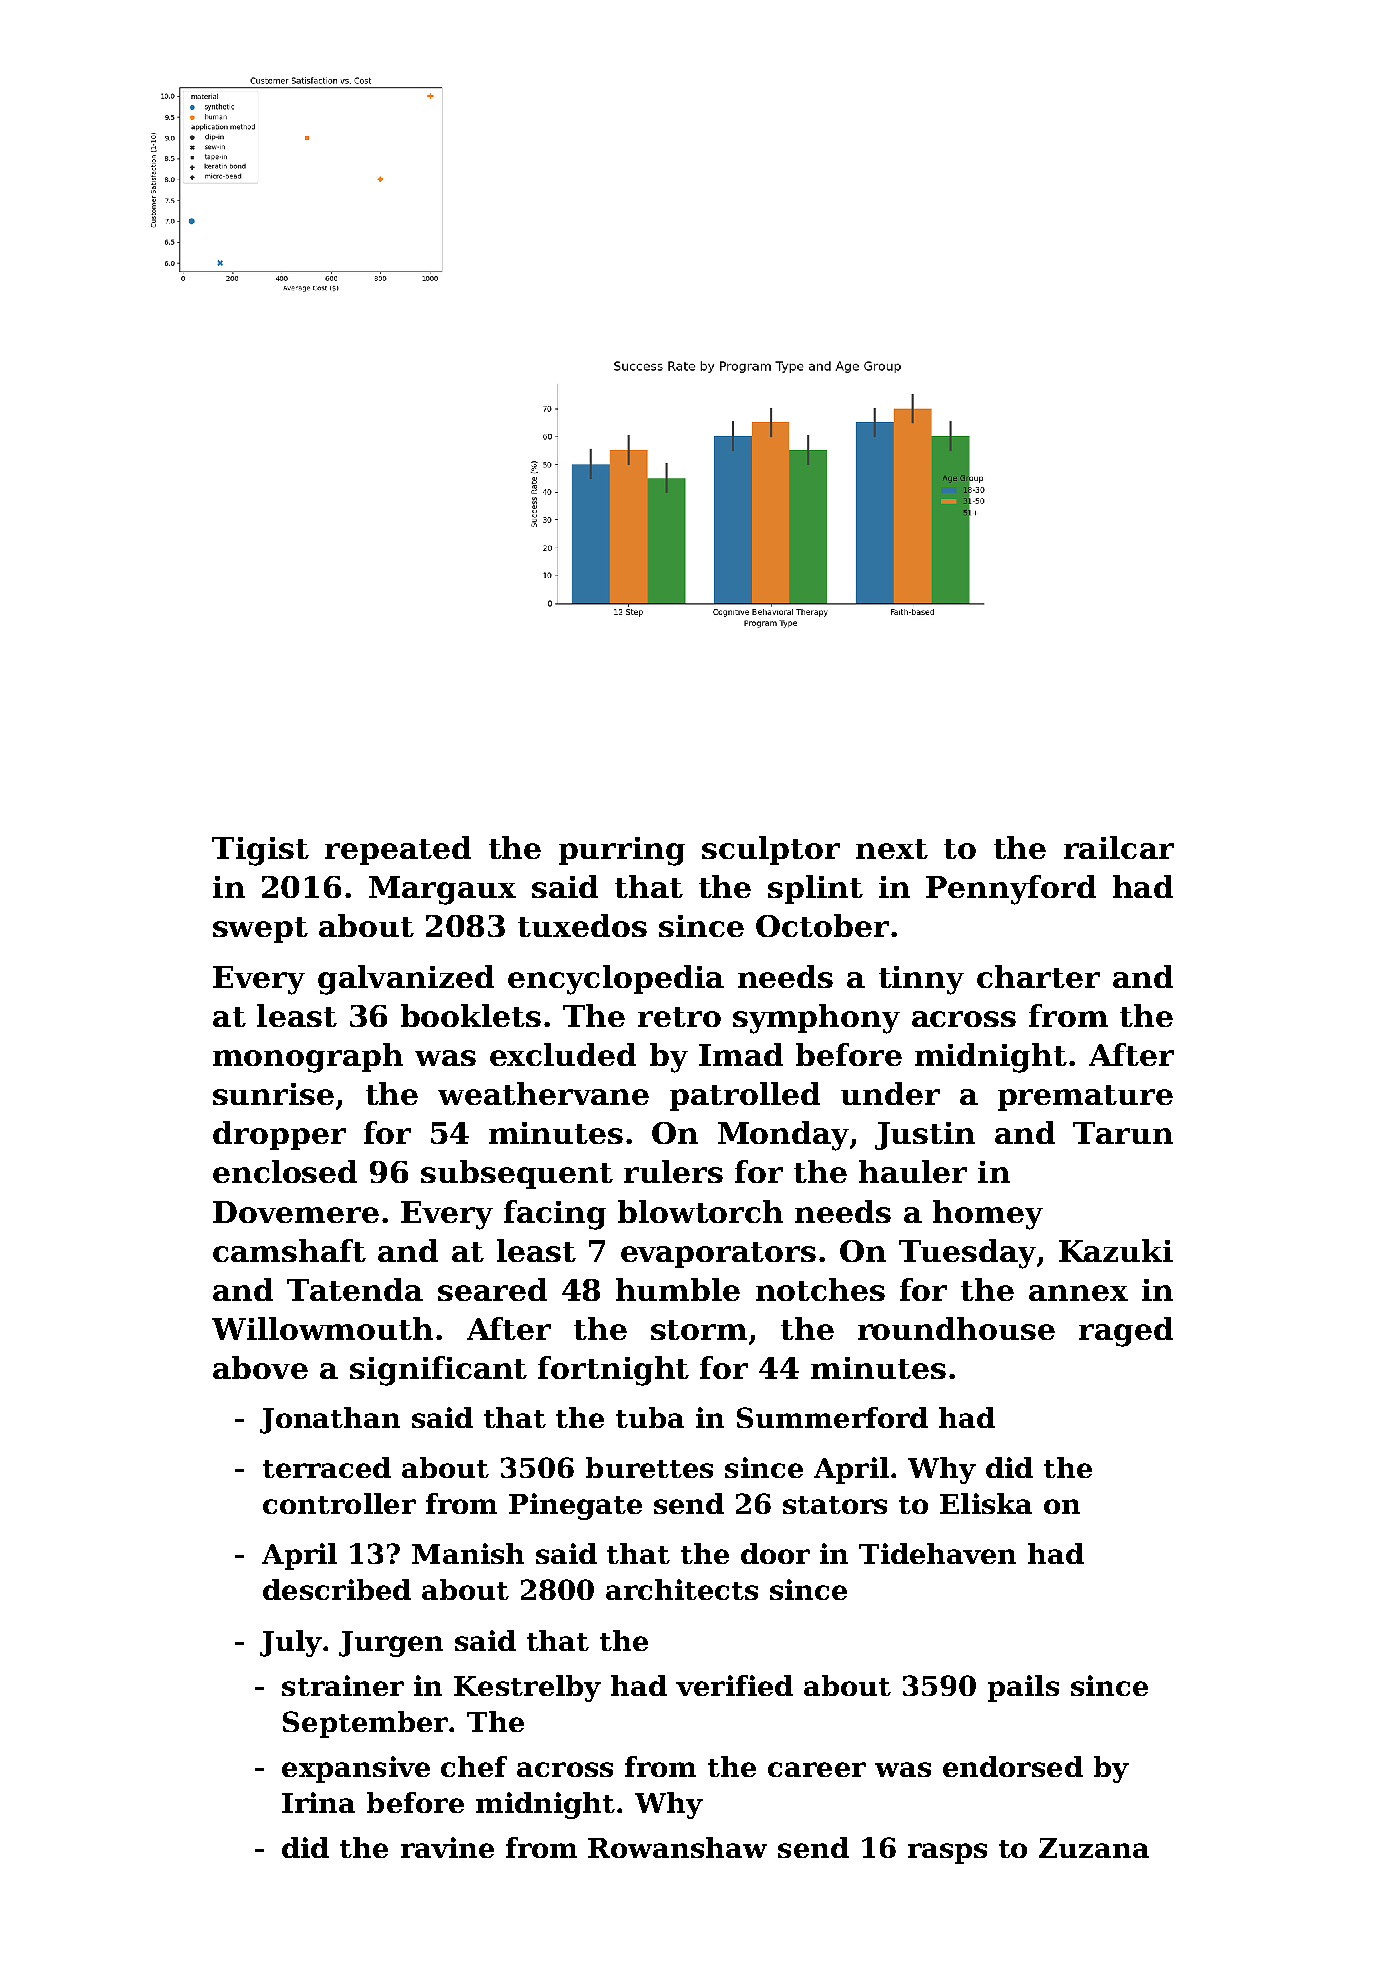 This screenshot has width=1386, height=1969. What do you see at coordinates (318, 1802) in the screenshot?
I see `Irina` at bounding box center [318, 1802].
